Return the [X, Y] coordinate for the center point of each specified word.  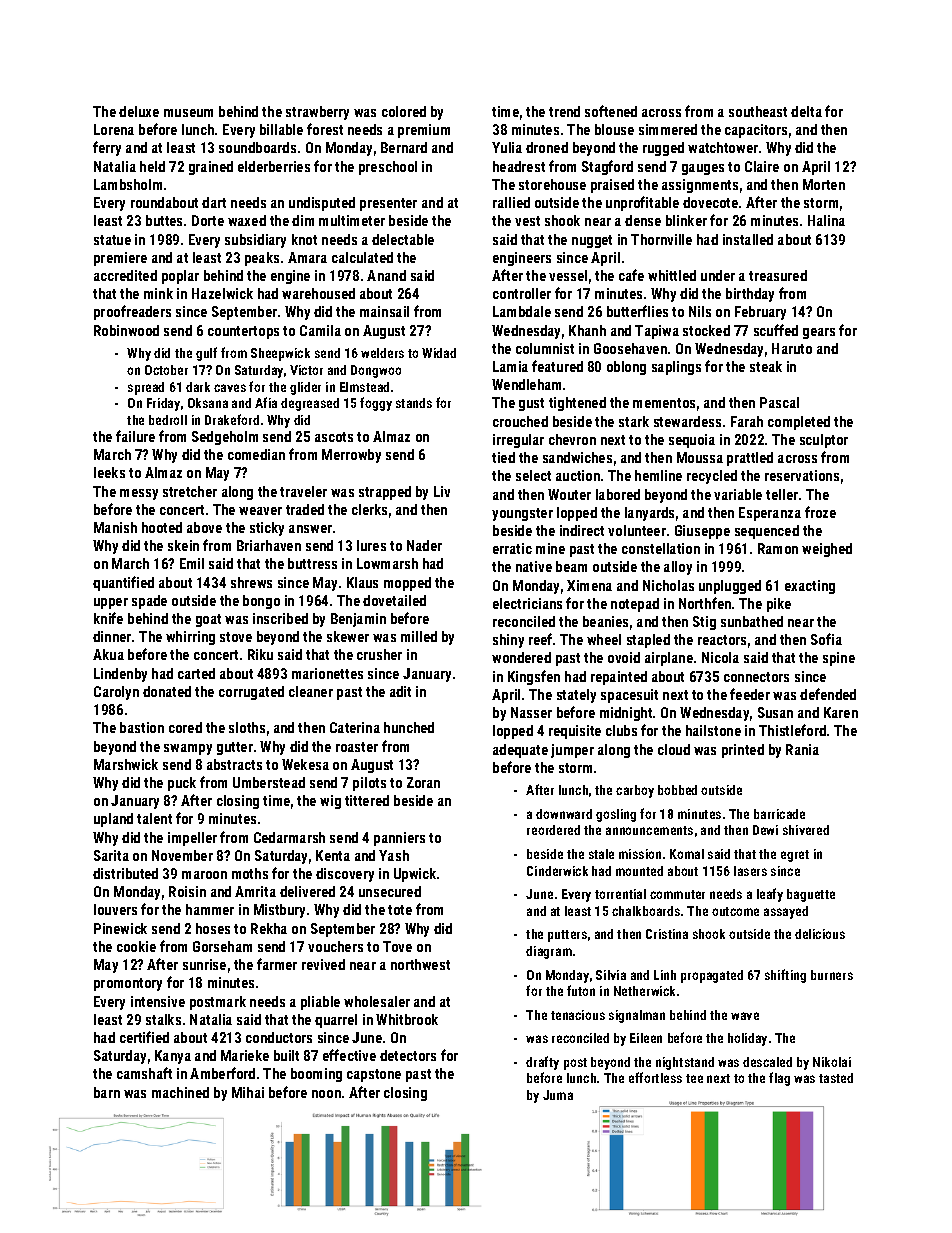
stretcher [190, 491]
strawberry [317, 113]
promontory [128, 984]
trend [564, 111]
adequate [520, 751]
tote [400, 910]
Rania [802, 749]
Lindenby [120, 675]
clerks [369, 509]
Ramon [778, 548]
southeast [758, 111]
